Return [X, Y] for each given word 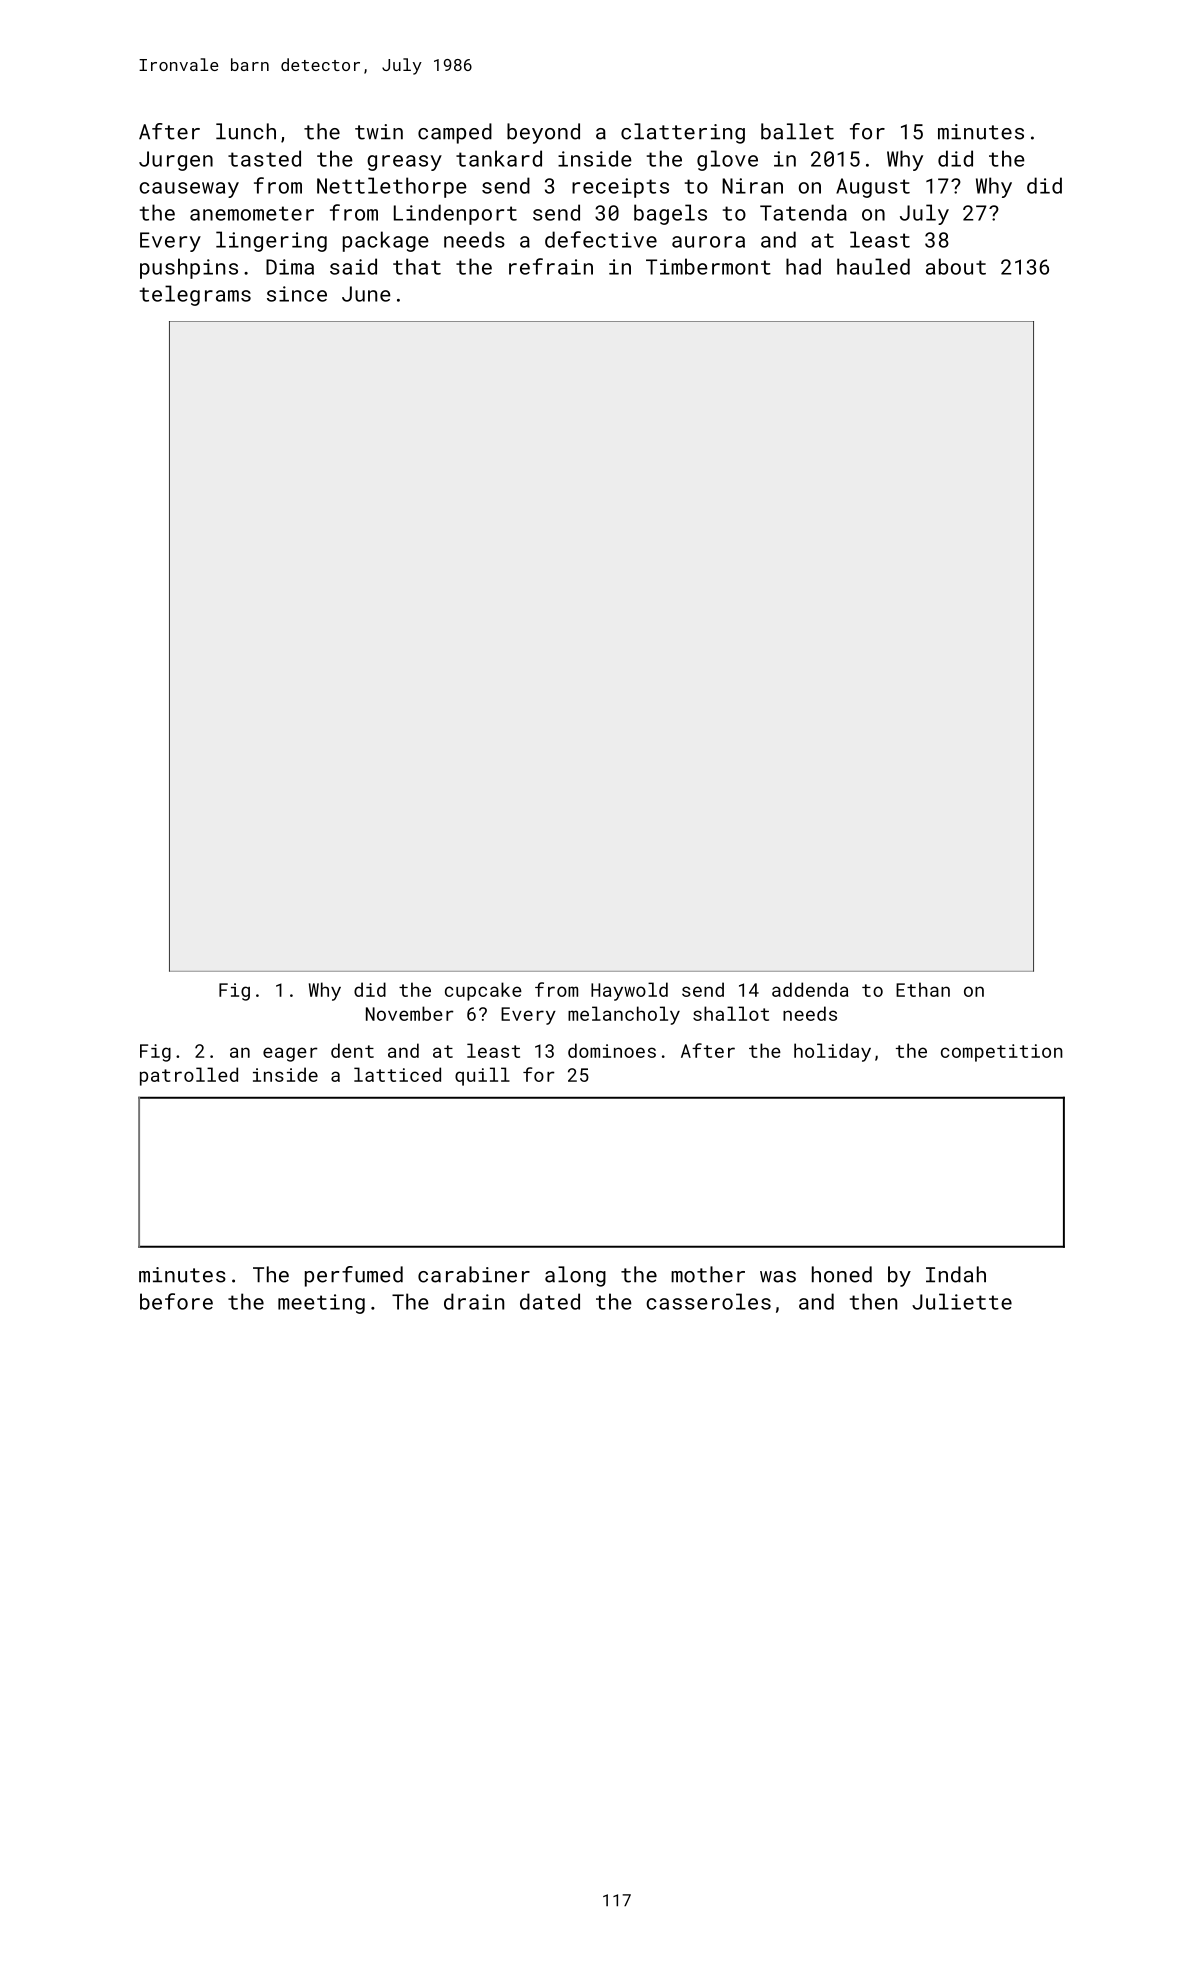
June [366, 294]
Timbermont [708, 266]
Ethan [923, 989]
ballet [797, 131]
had [803, 266]
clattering [683, 133]
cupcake [483, 991]
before [176, 1301]
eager [290, 1054]
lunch [246, 131]
